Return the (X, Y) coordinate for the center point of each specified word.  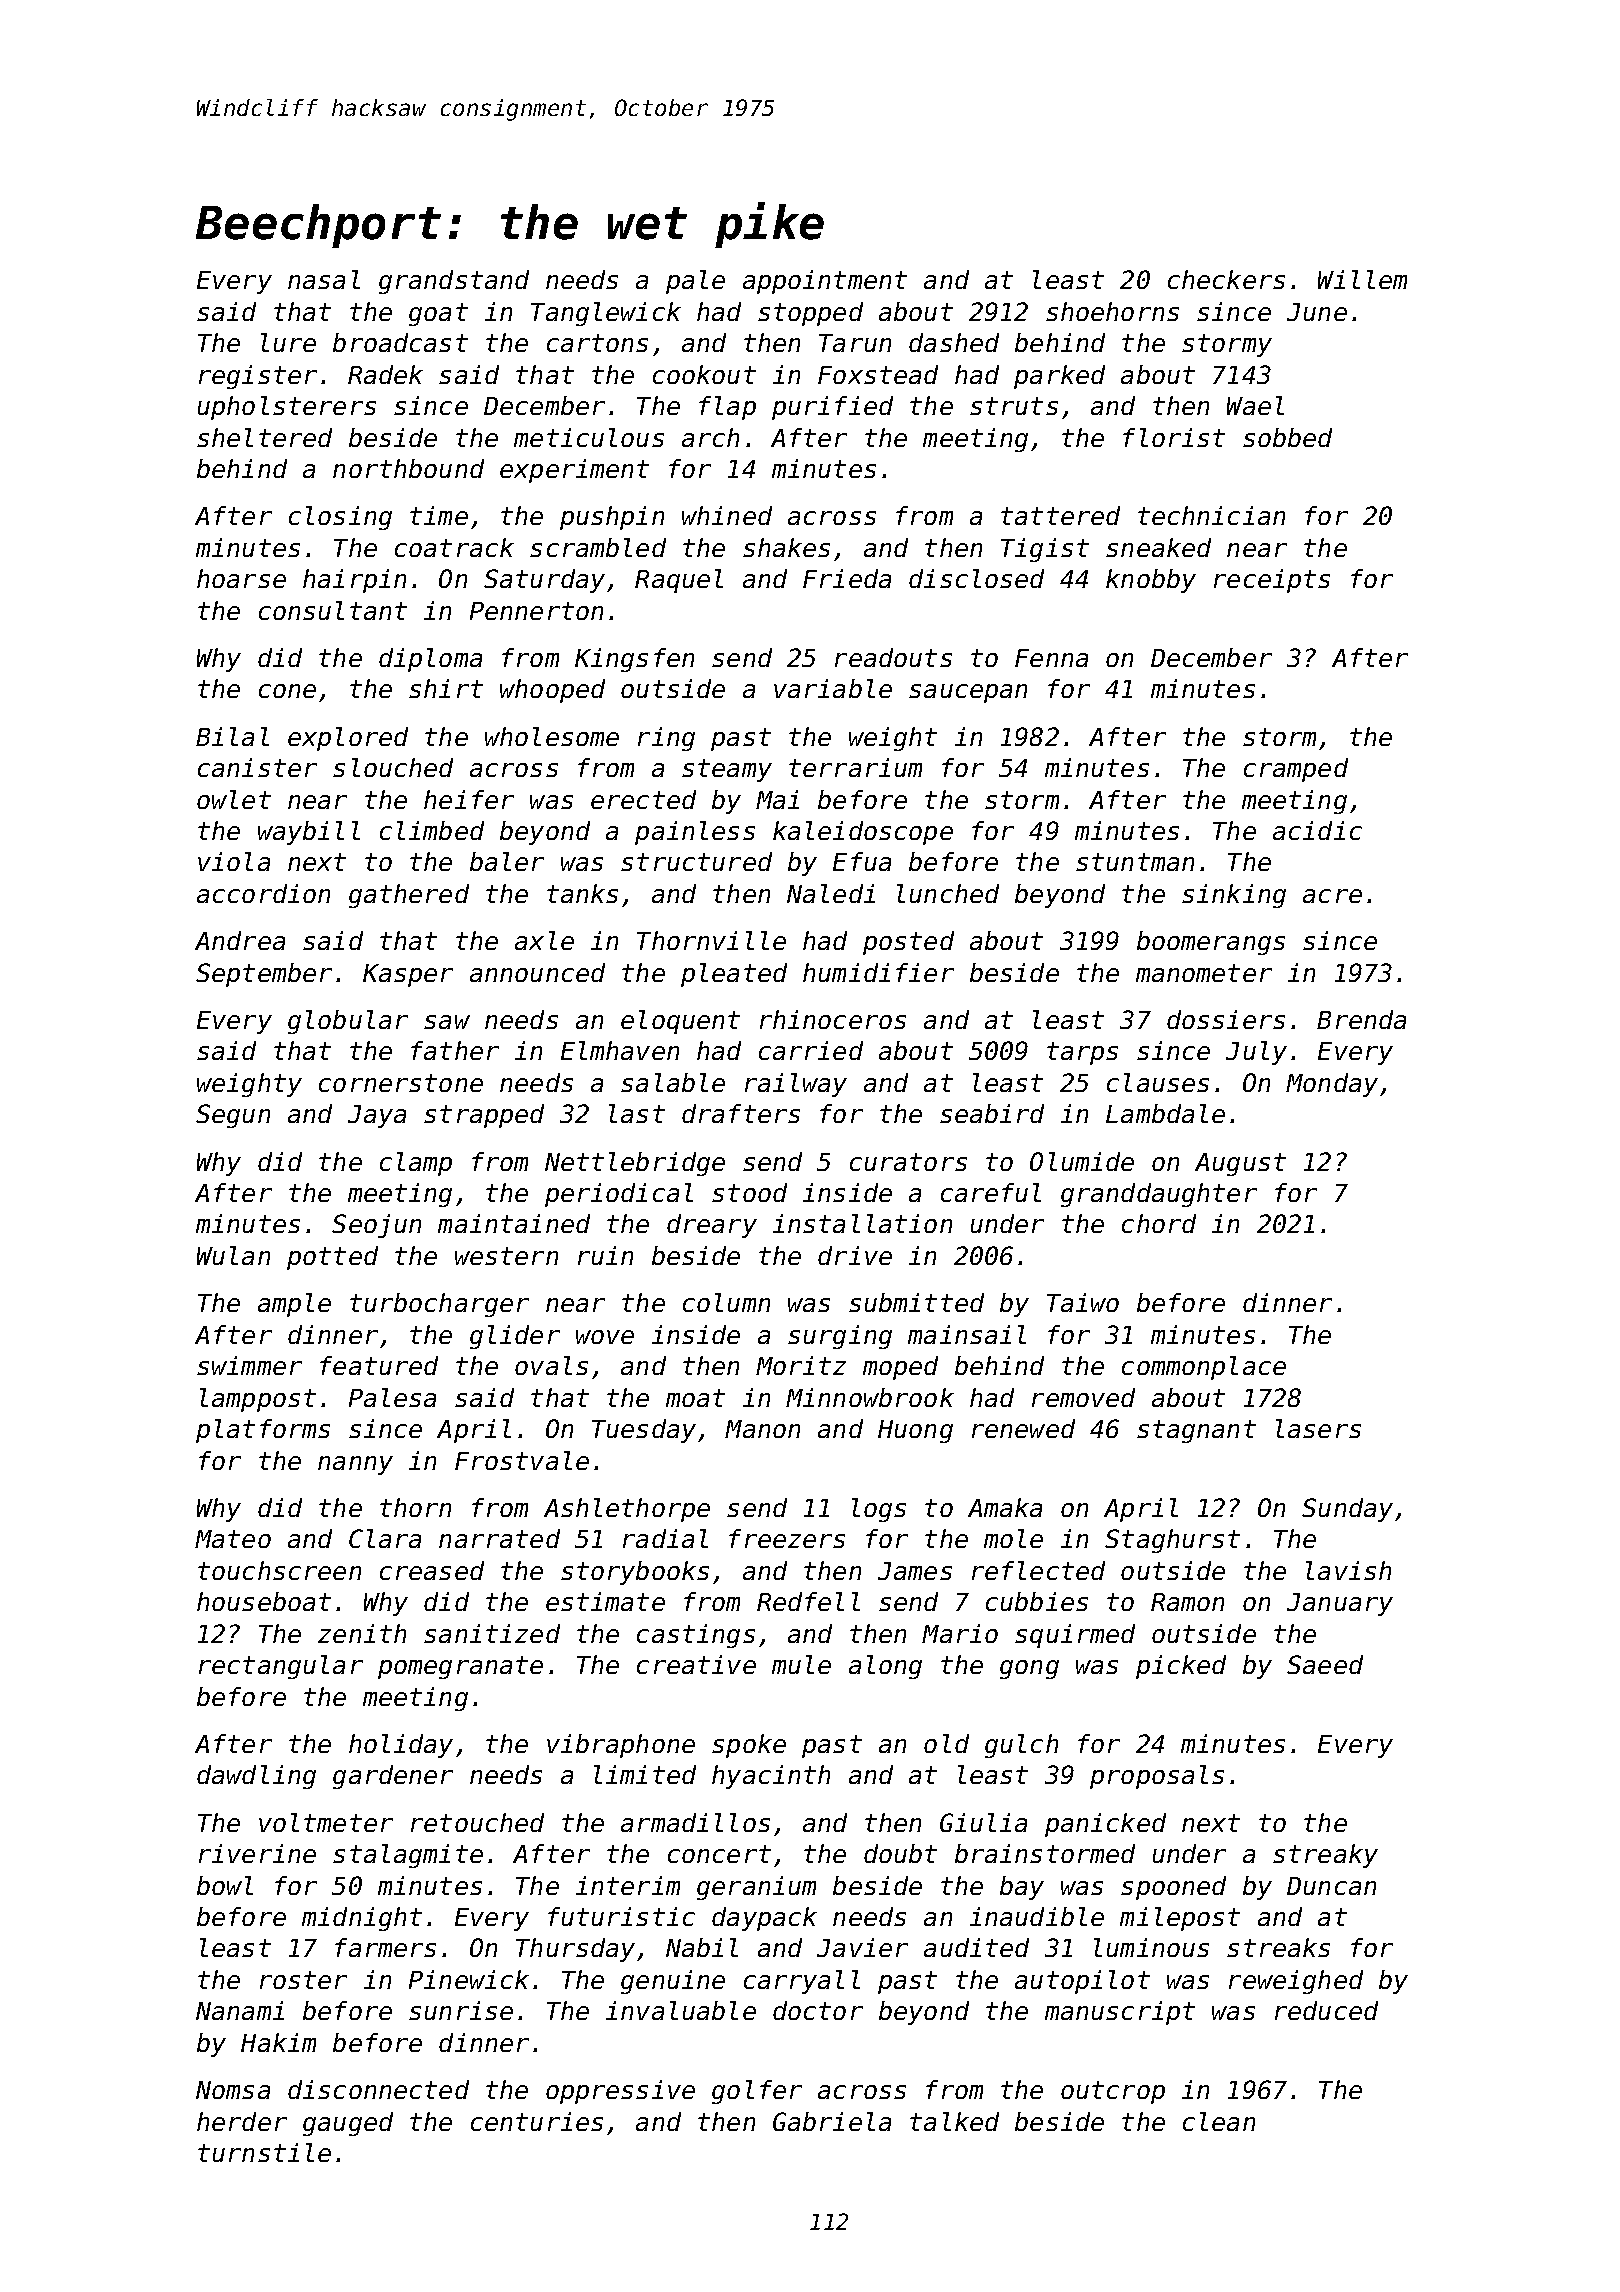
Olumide (1082, 1161)
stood (749, 1192)
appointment (825, 282)
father (455, 1050)
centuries (537, 2121)
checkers (1226, 279)
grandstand (454, 282)
